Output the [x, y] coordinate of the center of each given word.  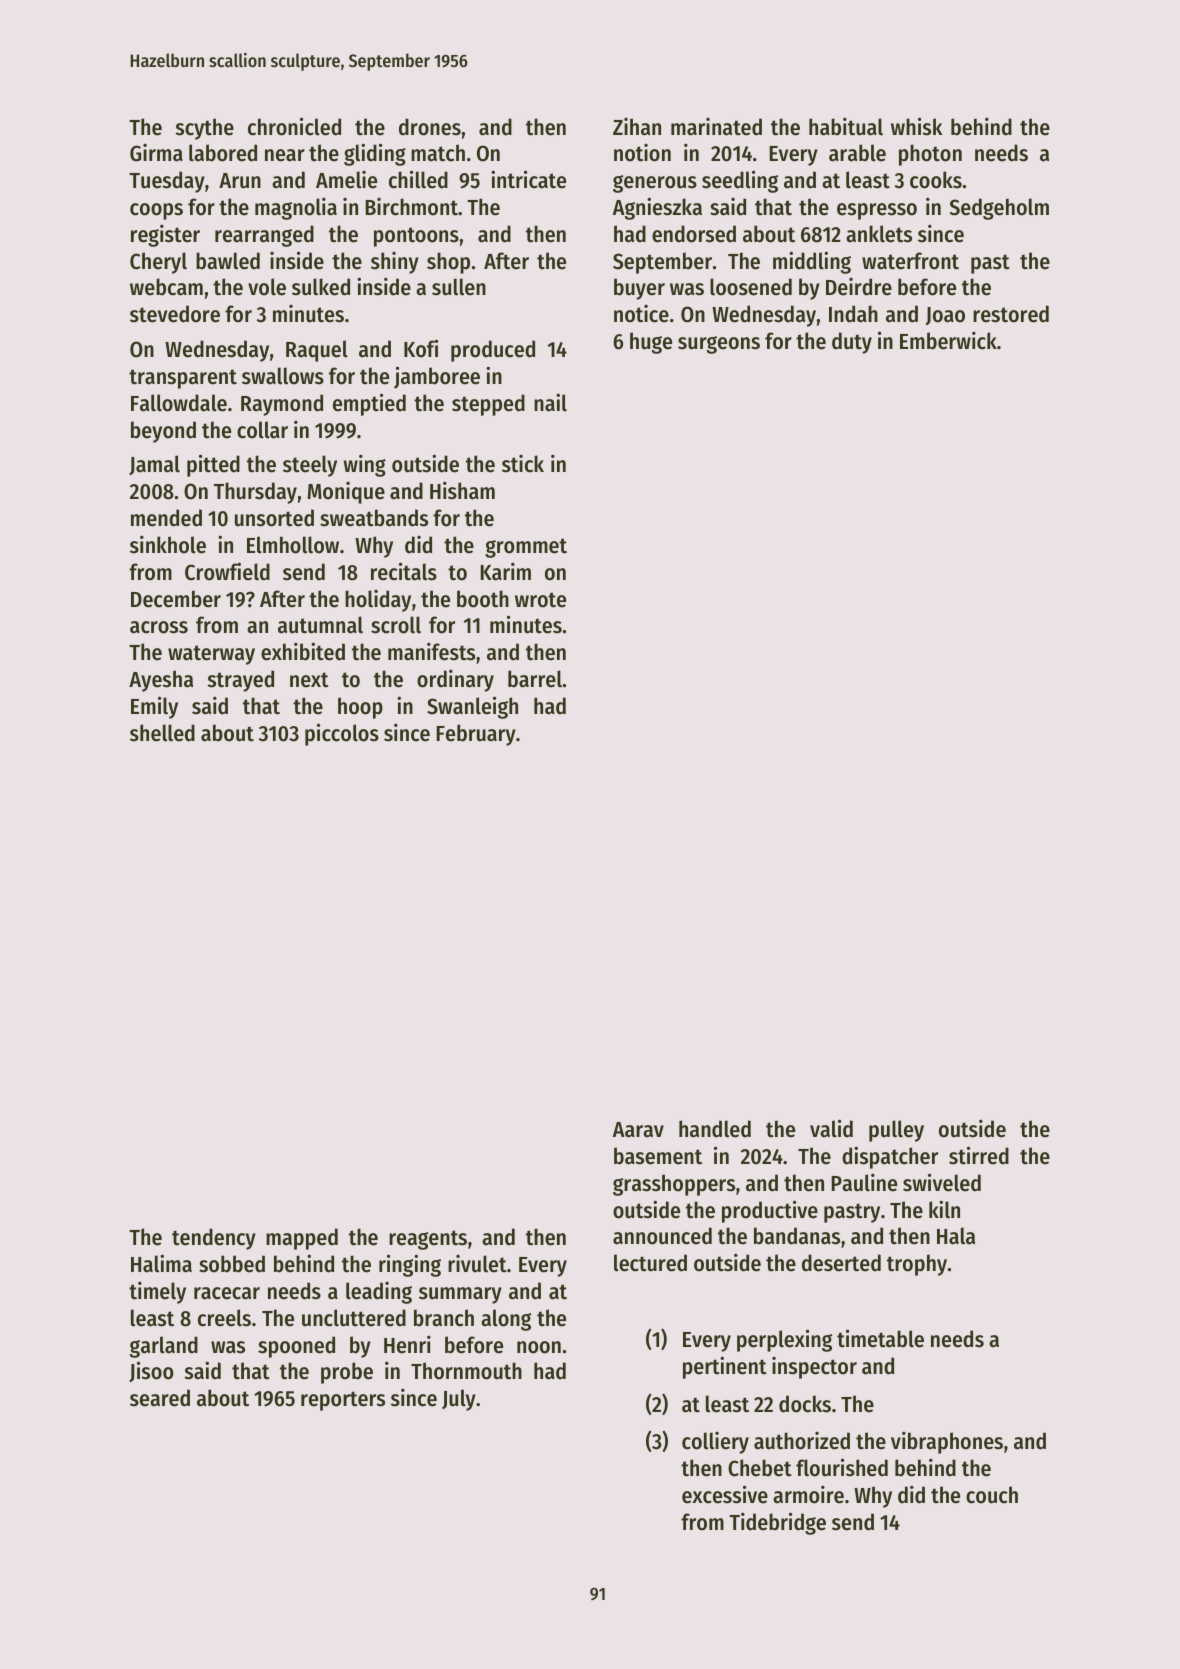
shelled [162, 733]
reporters [343, 1401]
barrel [535, 679]
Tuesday [167, 182]
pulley [896, 1131]
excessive [725, 1494]
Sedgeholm [999, 209]
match [438, 153]
